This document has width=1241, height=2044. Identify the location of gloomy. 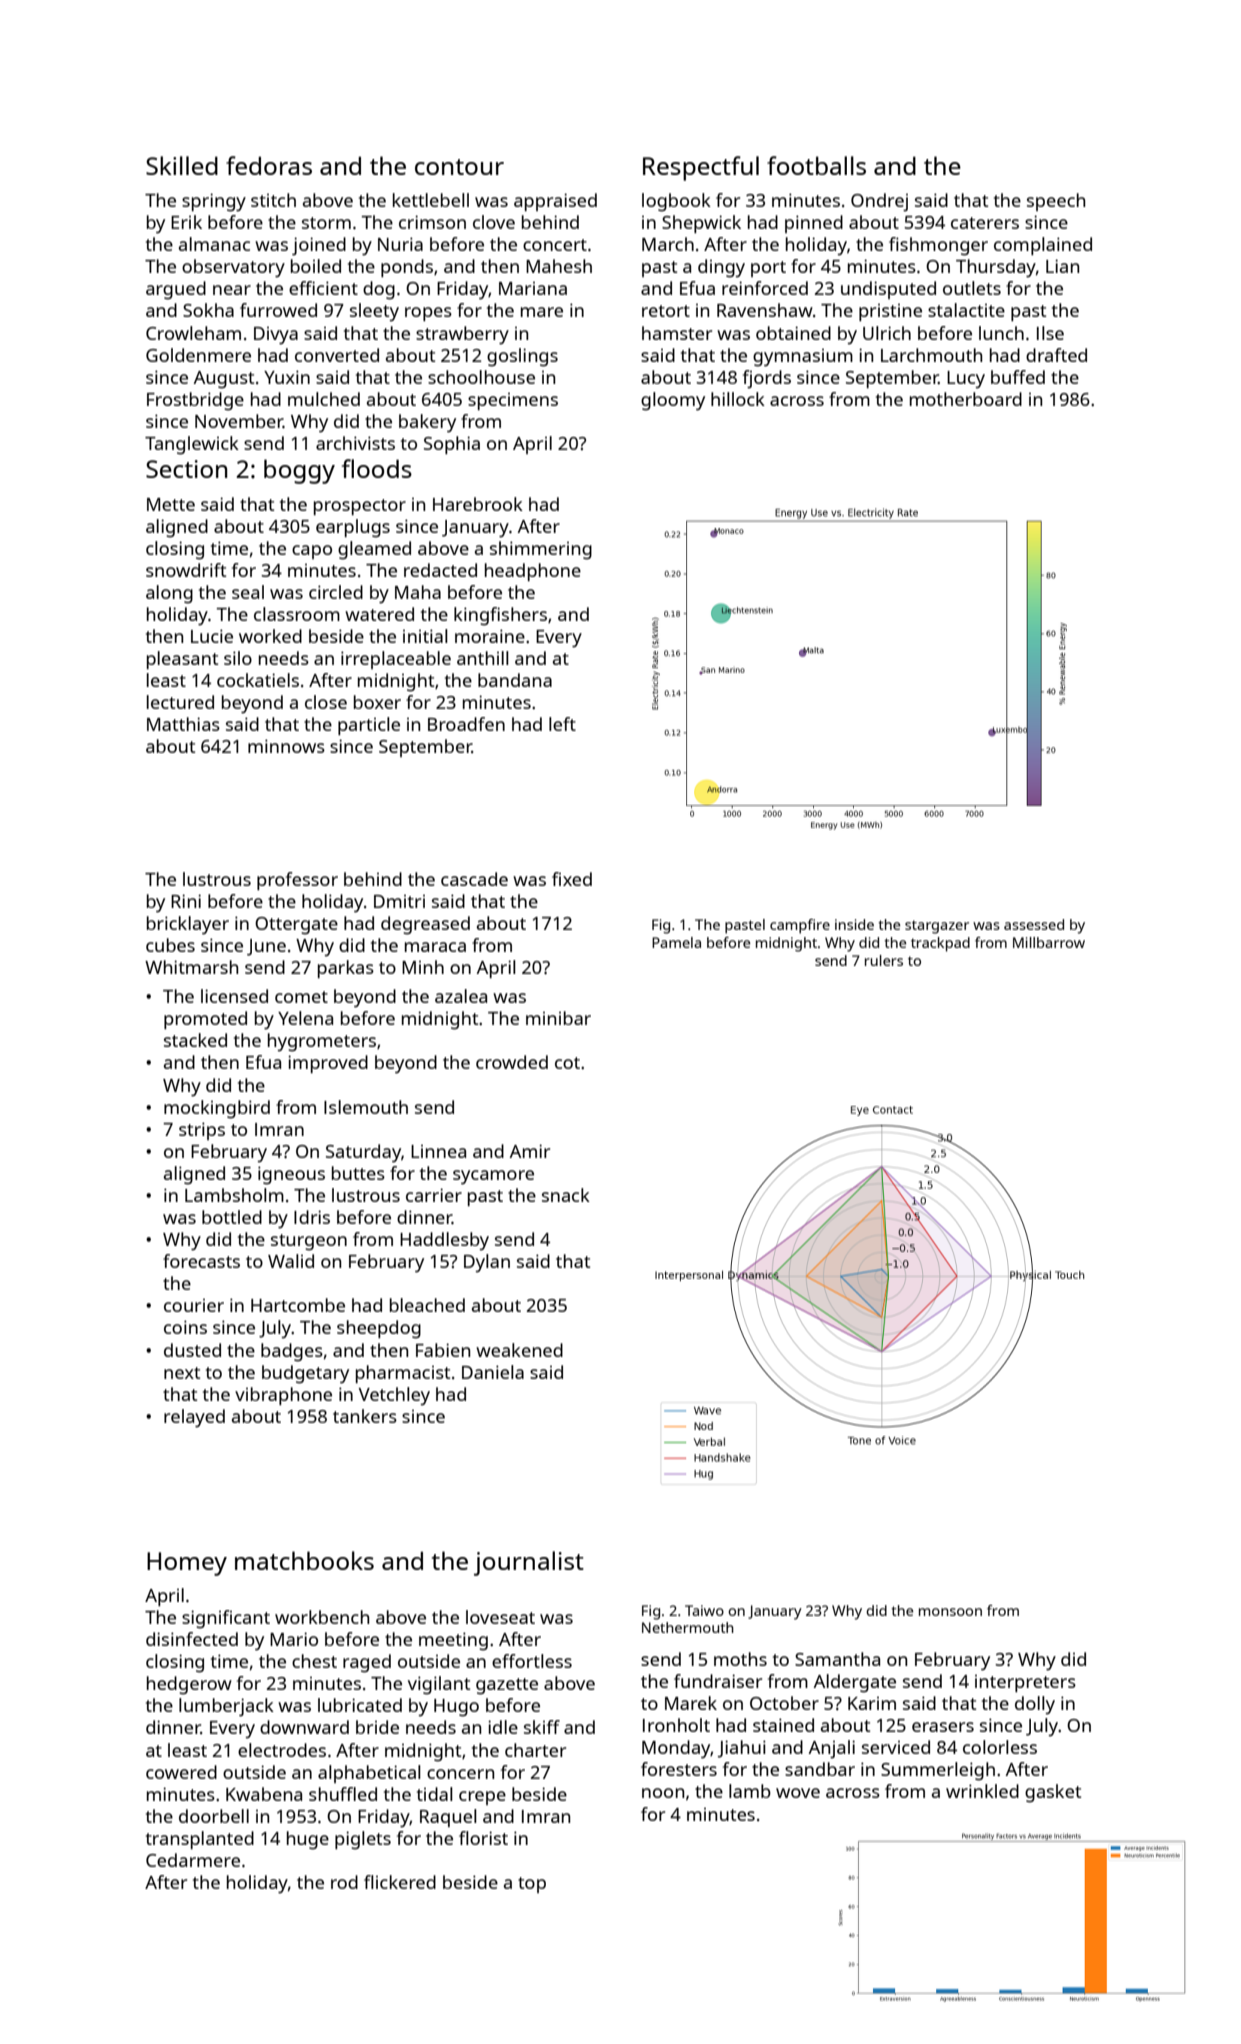
(673, 401).
